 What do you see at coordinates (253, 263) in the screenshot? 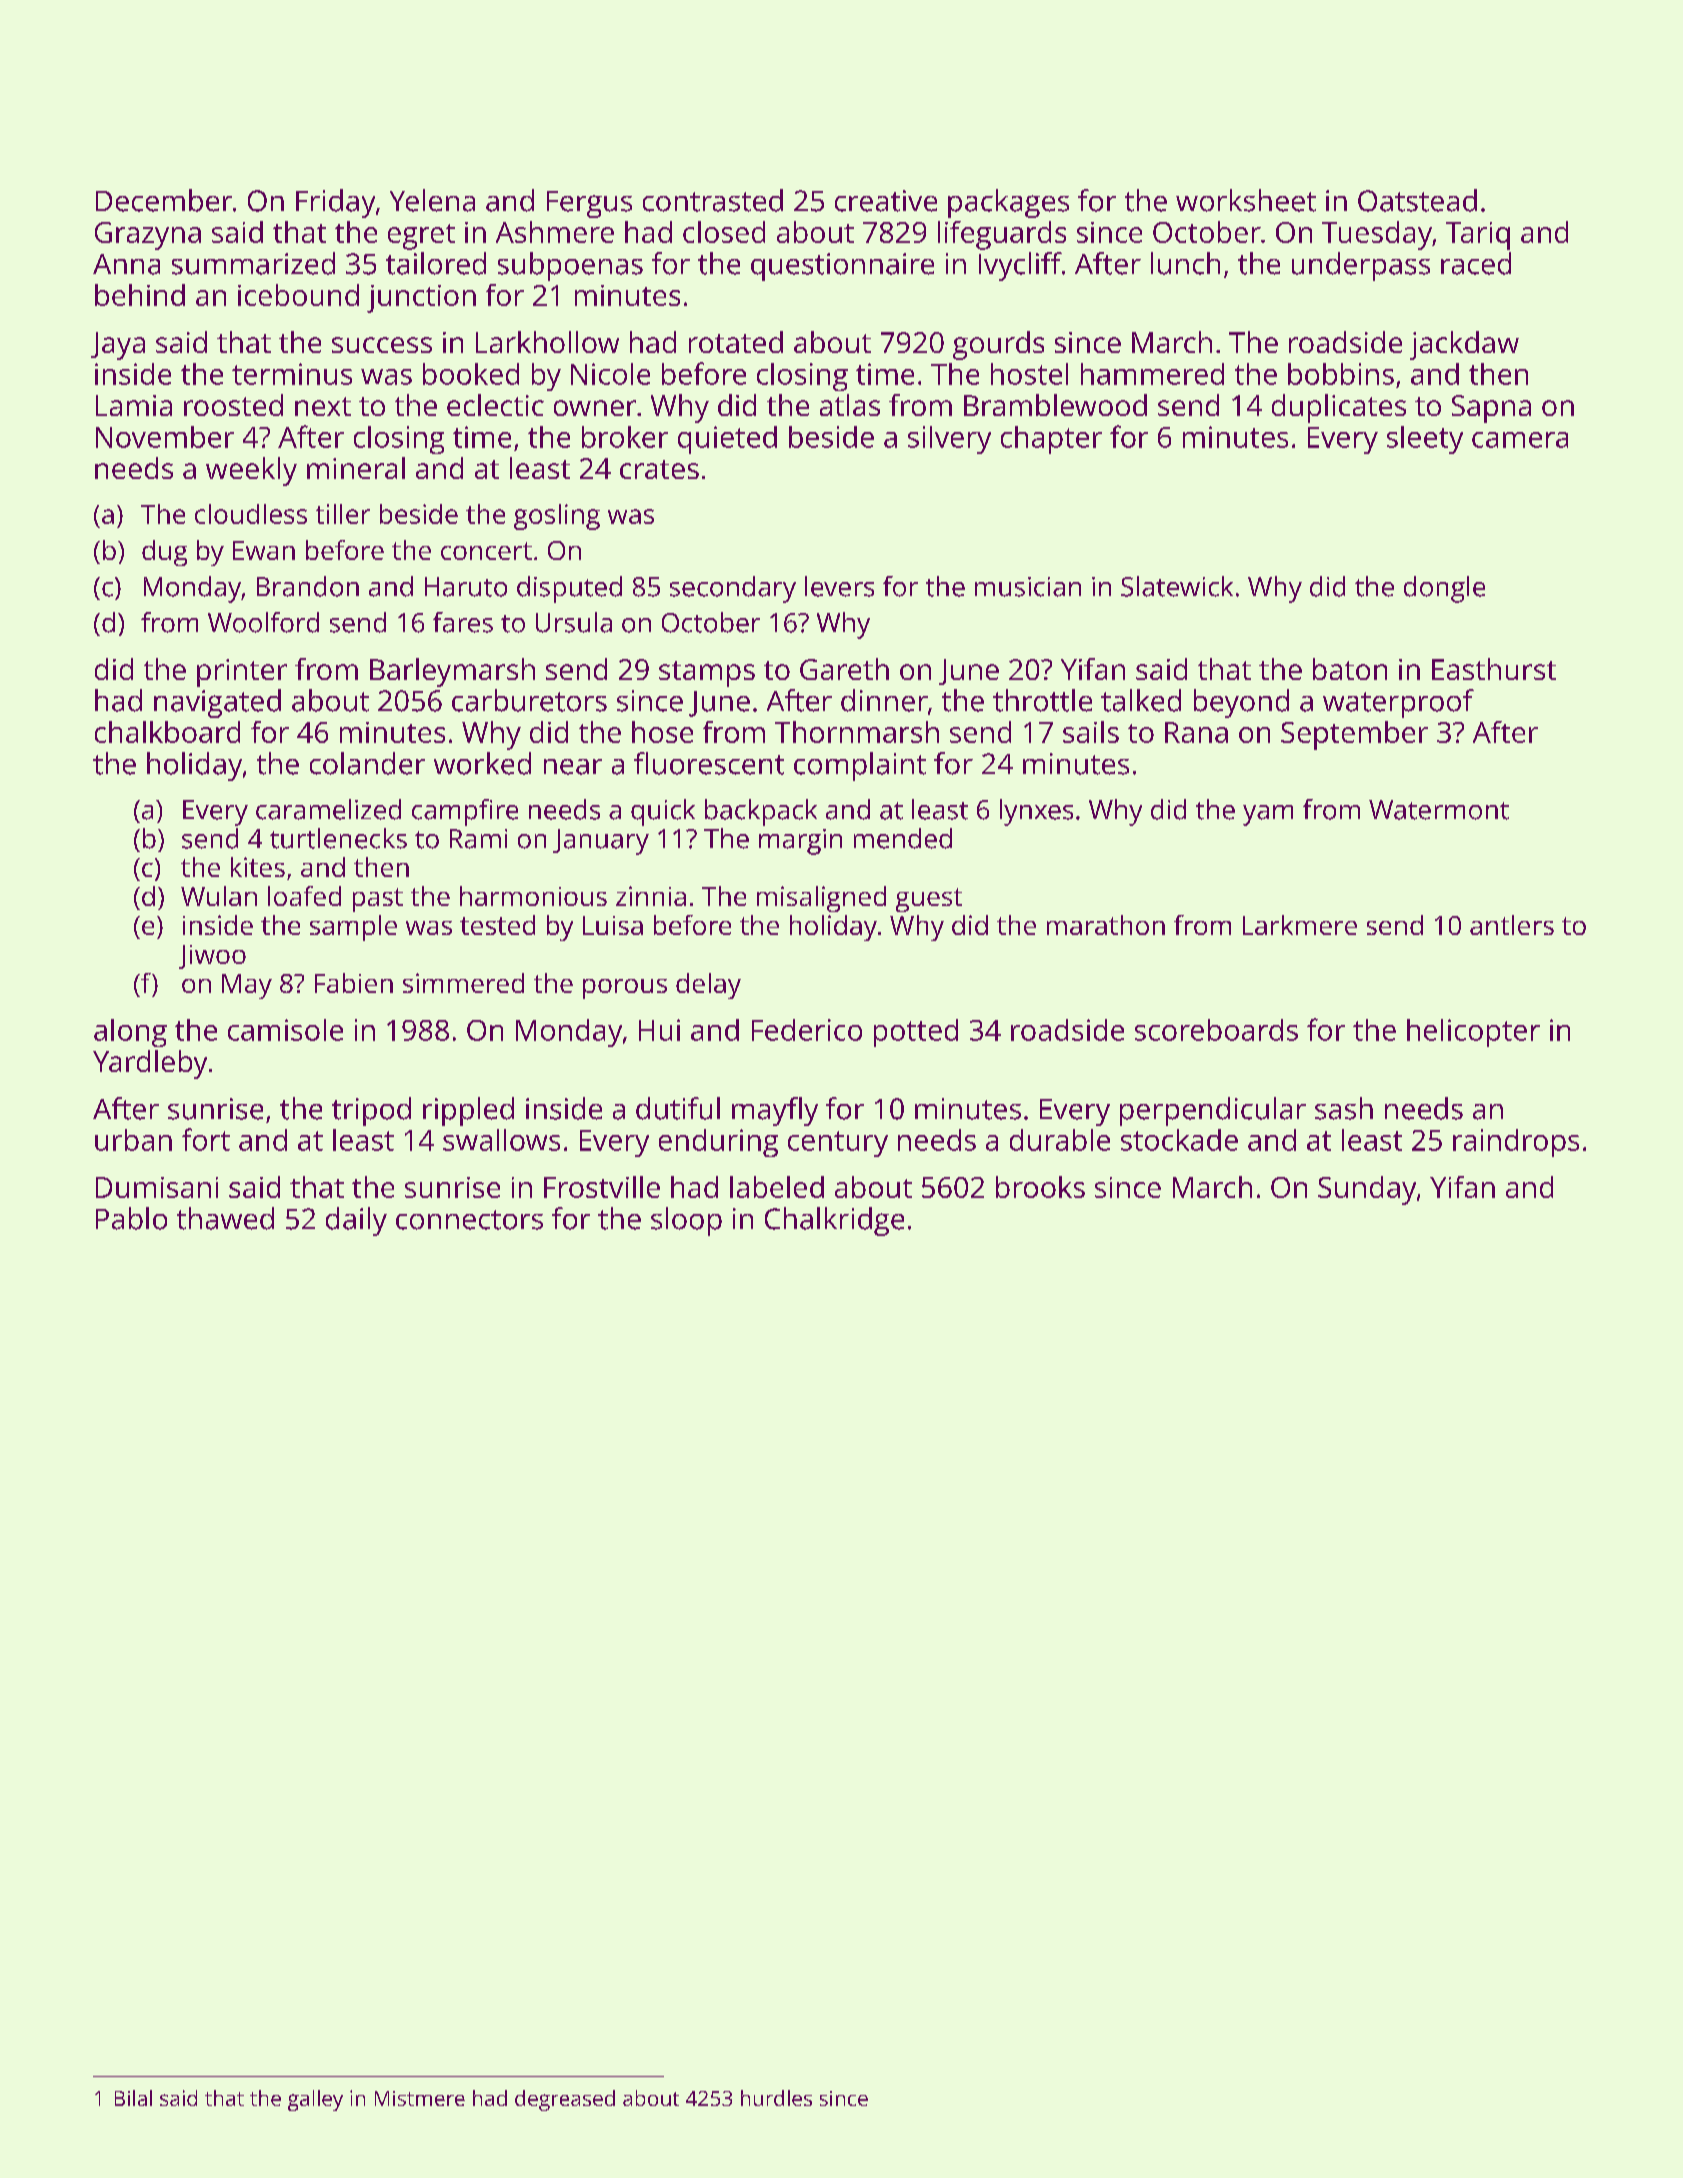
I see `summarized` at bounding box center [253, 263].
